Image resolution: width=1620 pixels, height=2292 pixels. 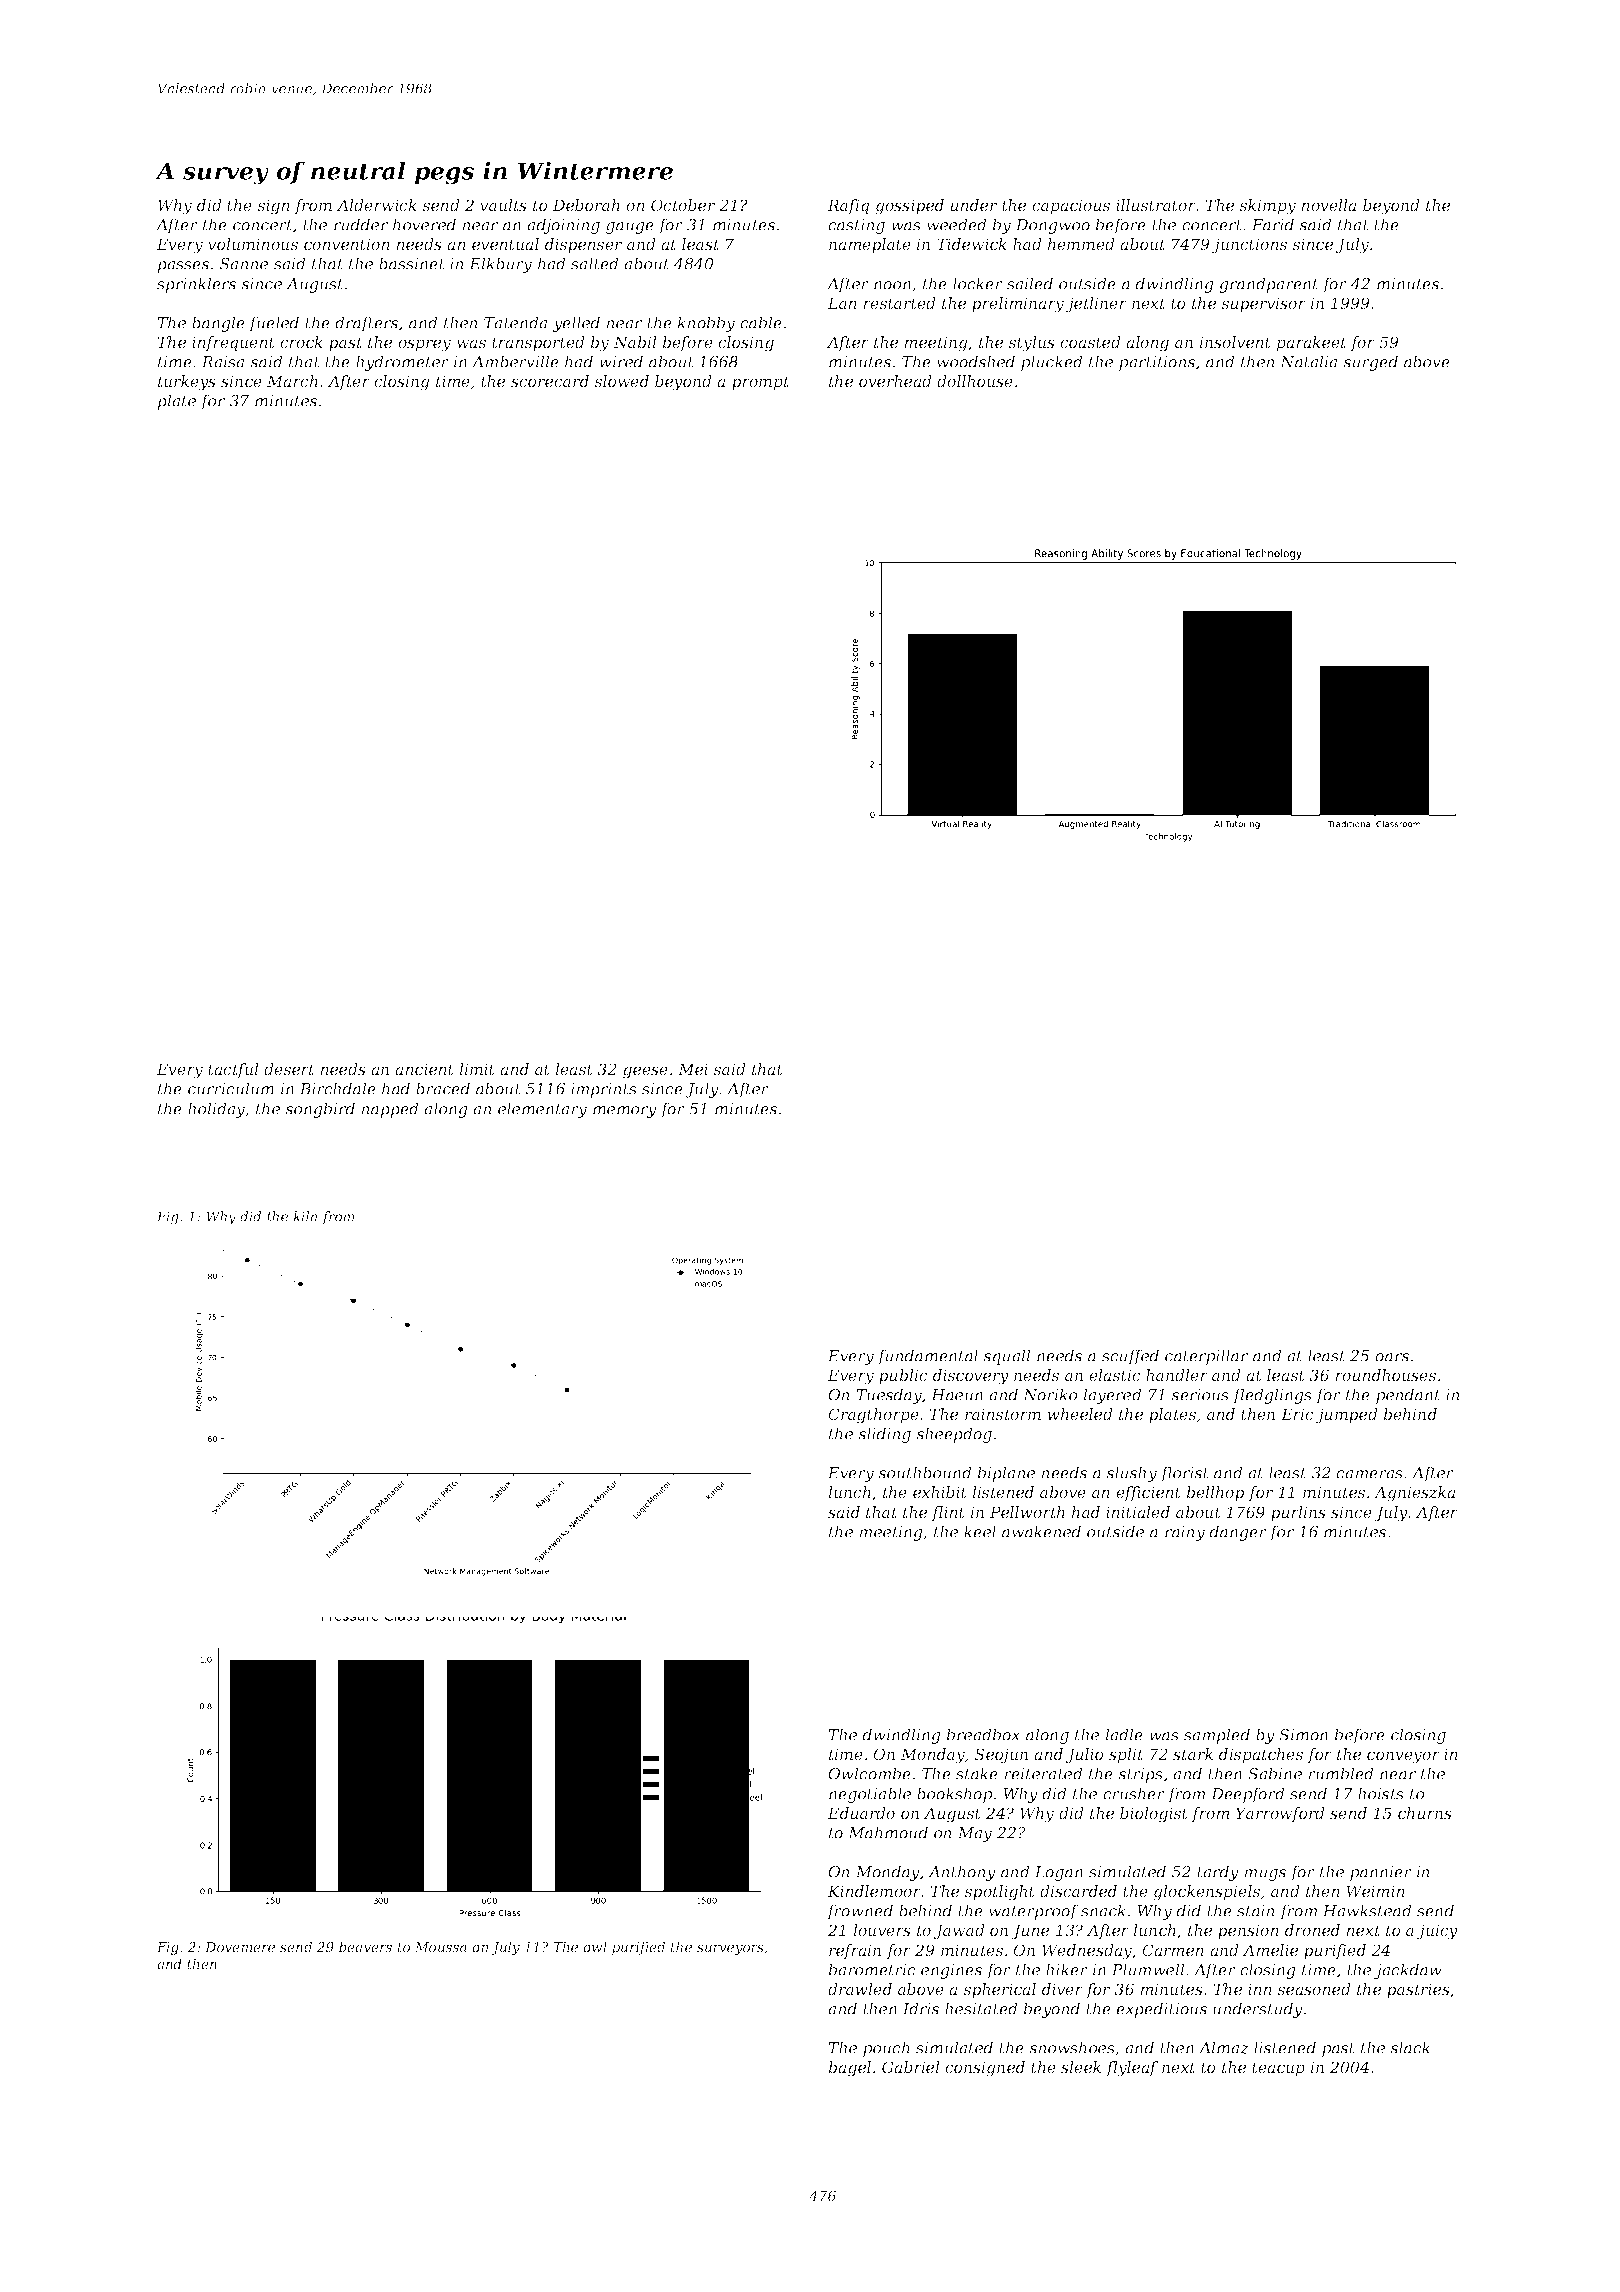 I want to click on Mei, so click(x=693, y=1069).
